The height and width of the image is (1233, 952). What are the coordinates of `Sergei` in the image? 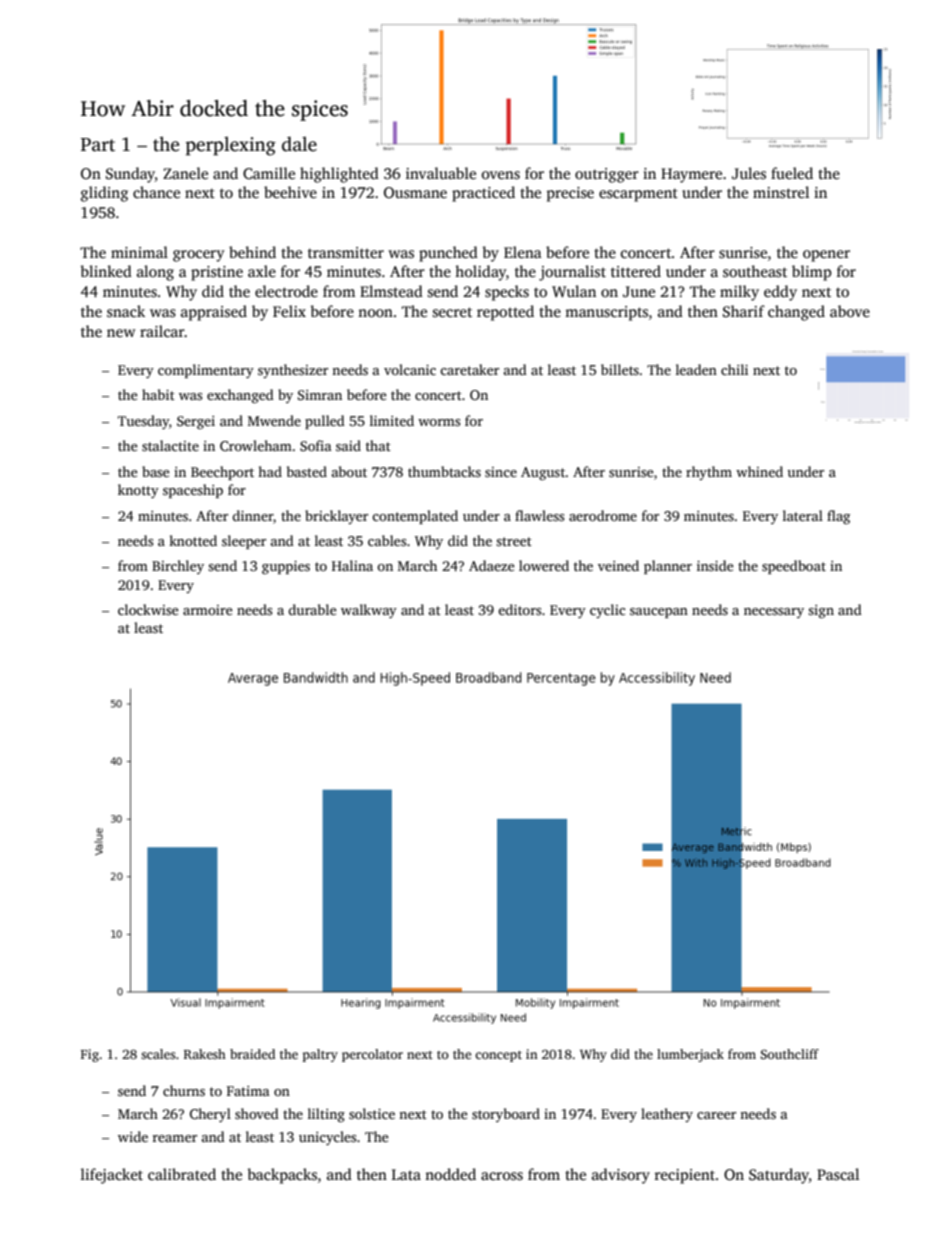 It's located at (196, 422).
